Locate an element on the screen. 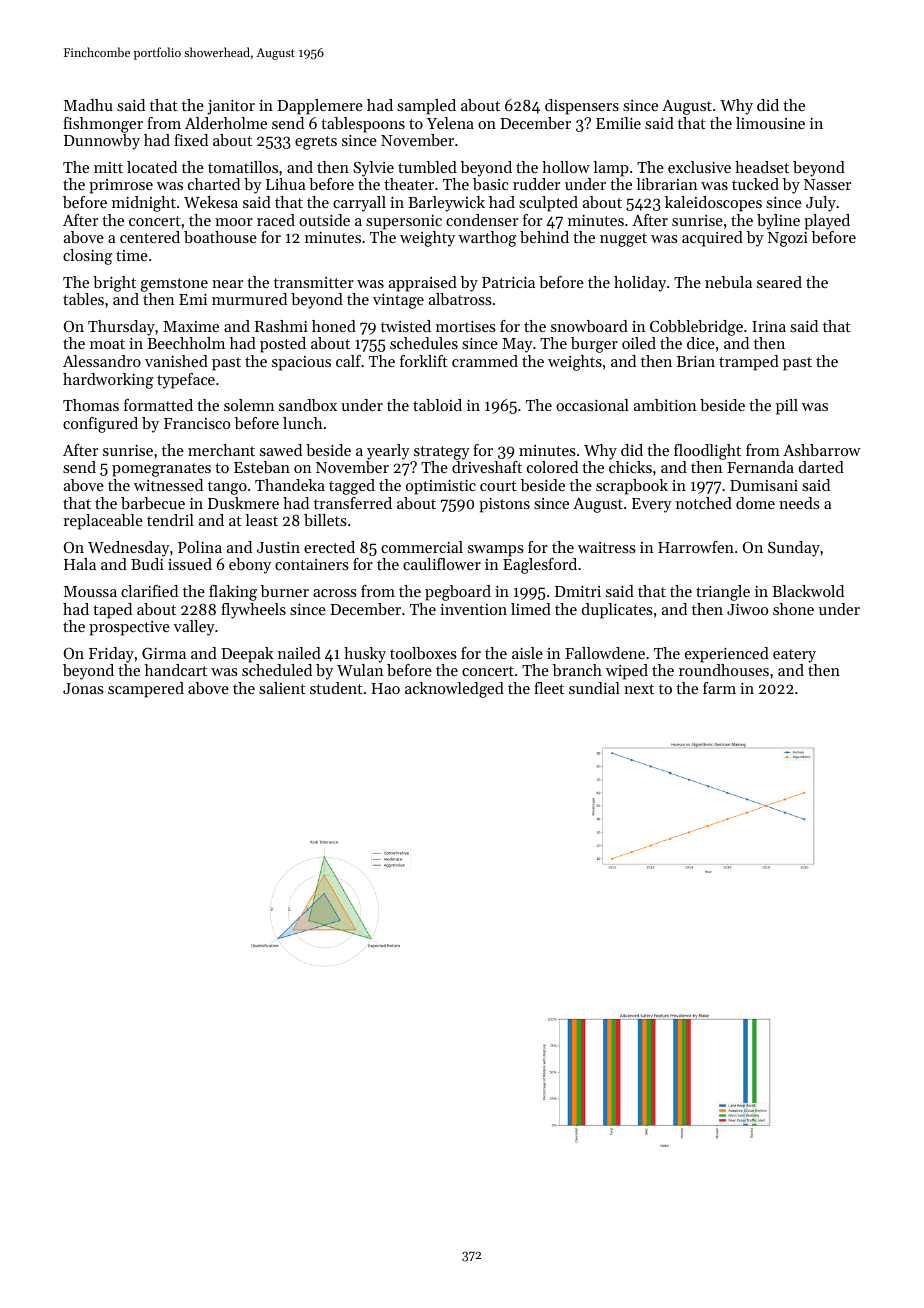 The image size is (924, 1308). janitor is located at coordinates (231, 107).
